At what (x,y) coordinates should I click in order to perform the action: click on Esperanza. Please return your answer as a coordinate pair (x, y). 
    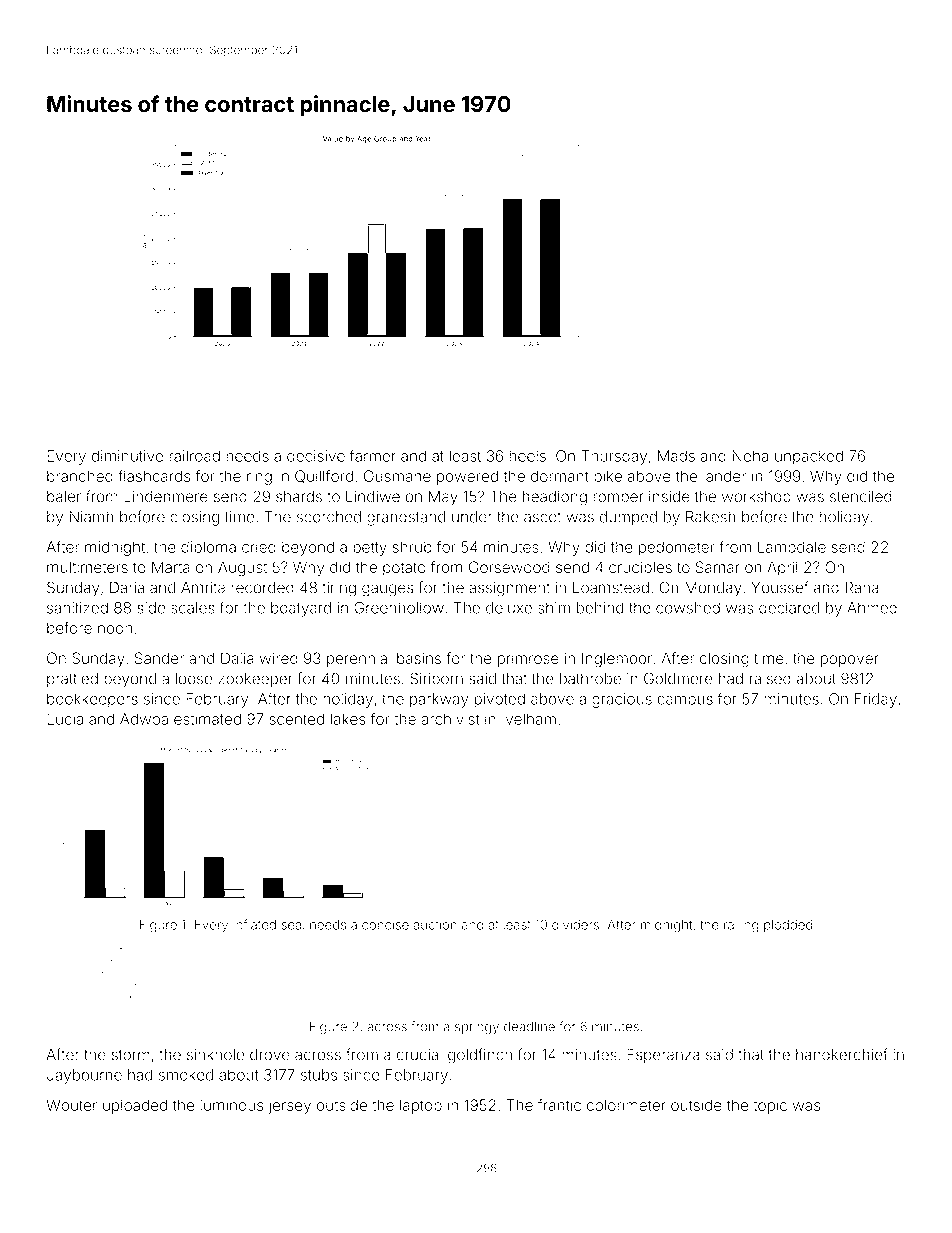
    Looking at the image, I should click on (663, 1056).
